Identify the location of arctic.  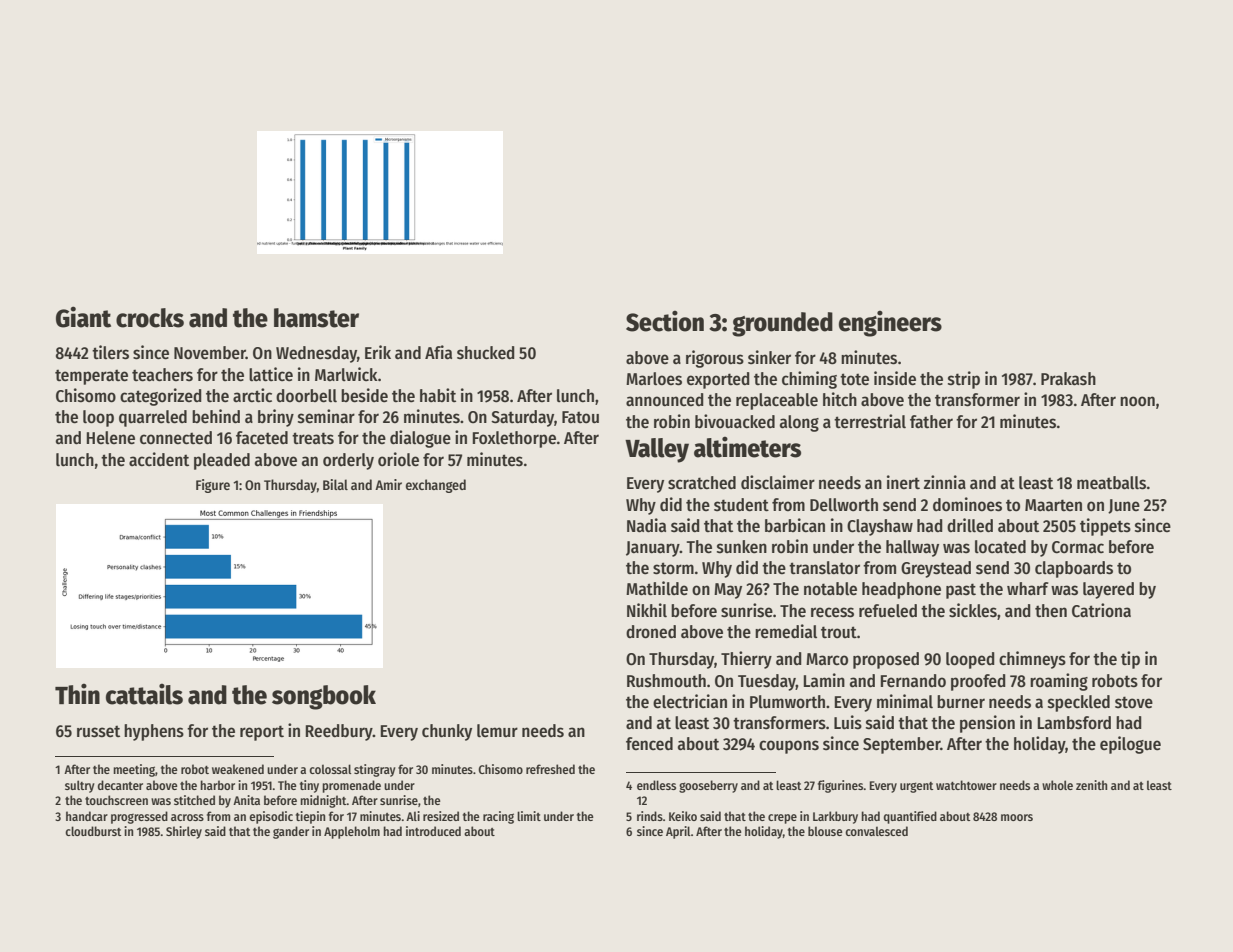
(252, 395).
